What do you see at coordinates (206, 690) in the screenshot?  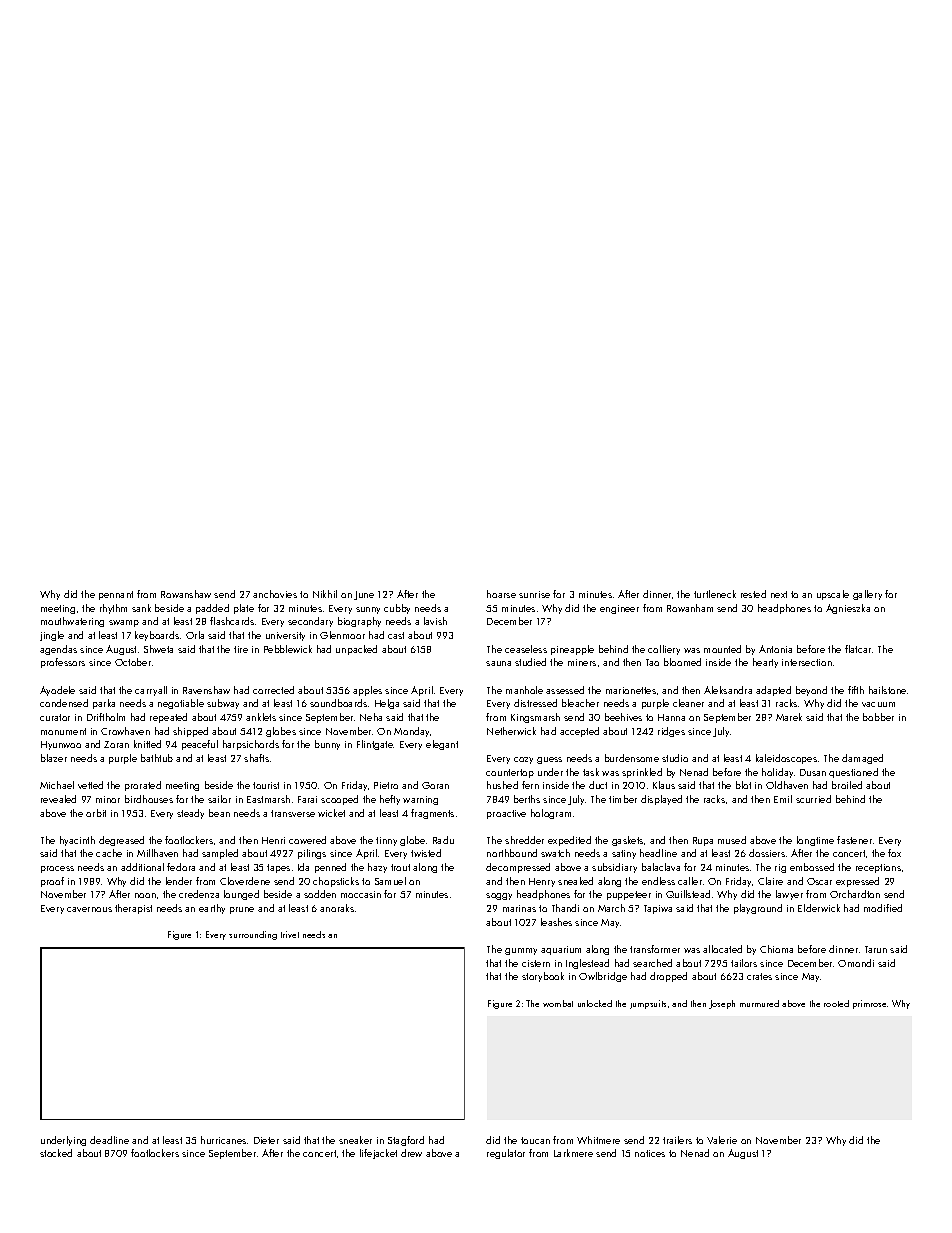 I see `Ravenshaw` at bounding box center [206, 690].
